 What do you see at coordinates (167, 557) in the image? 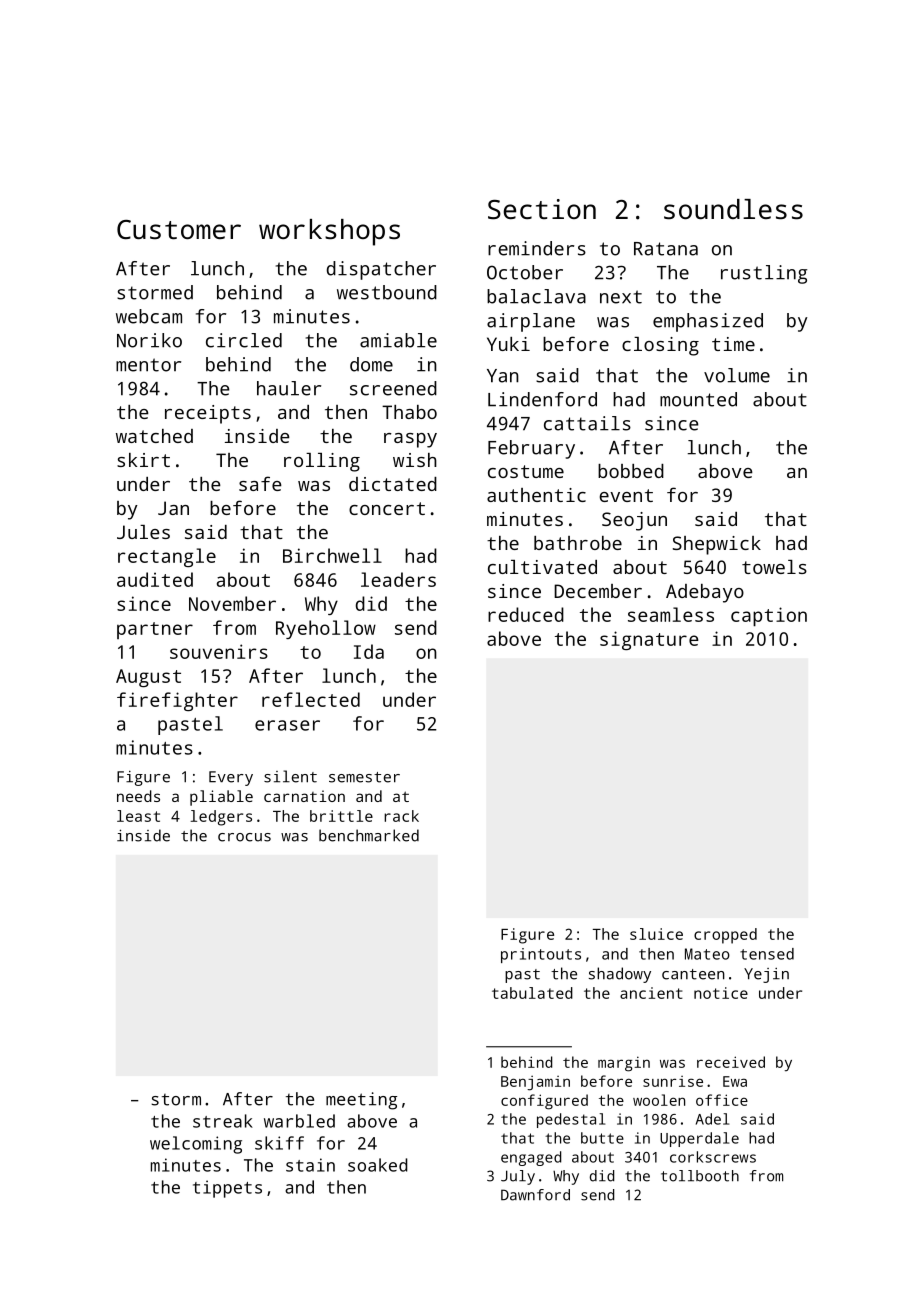
I see `rectangle` at bounding box center [167, 557].
